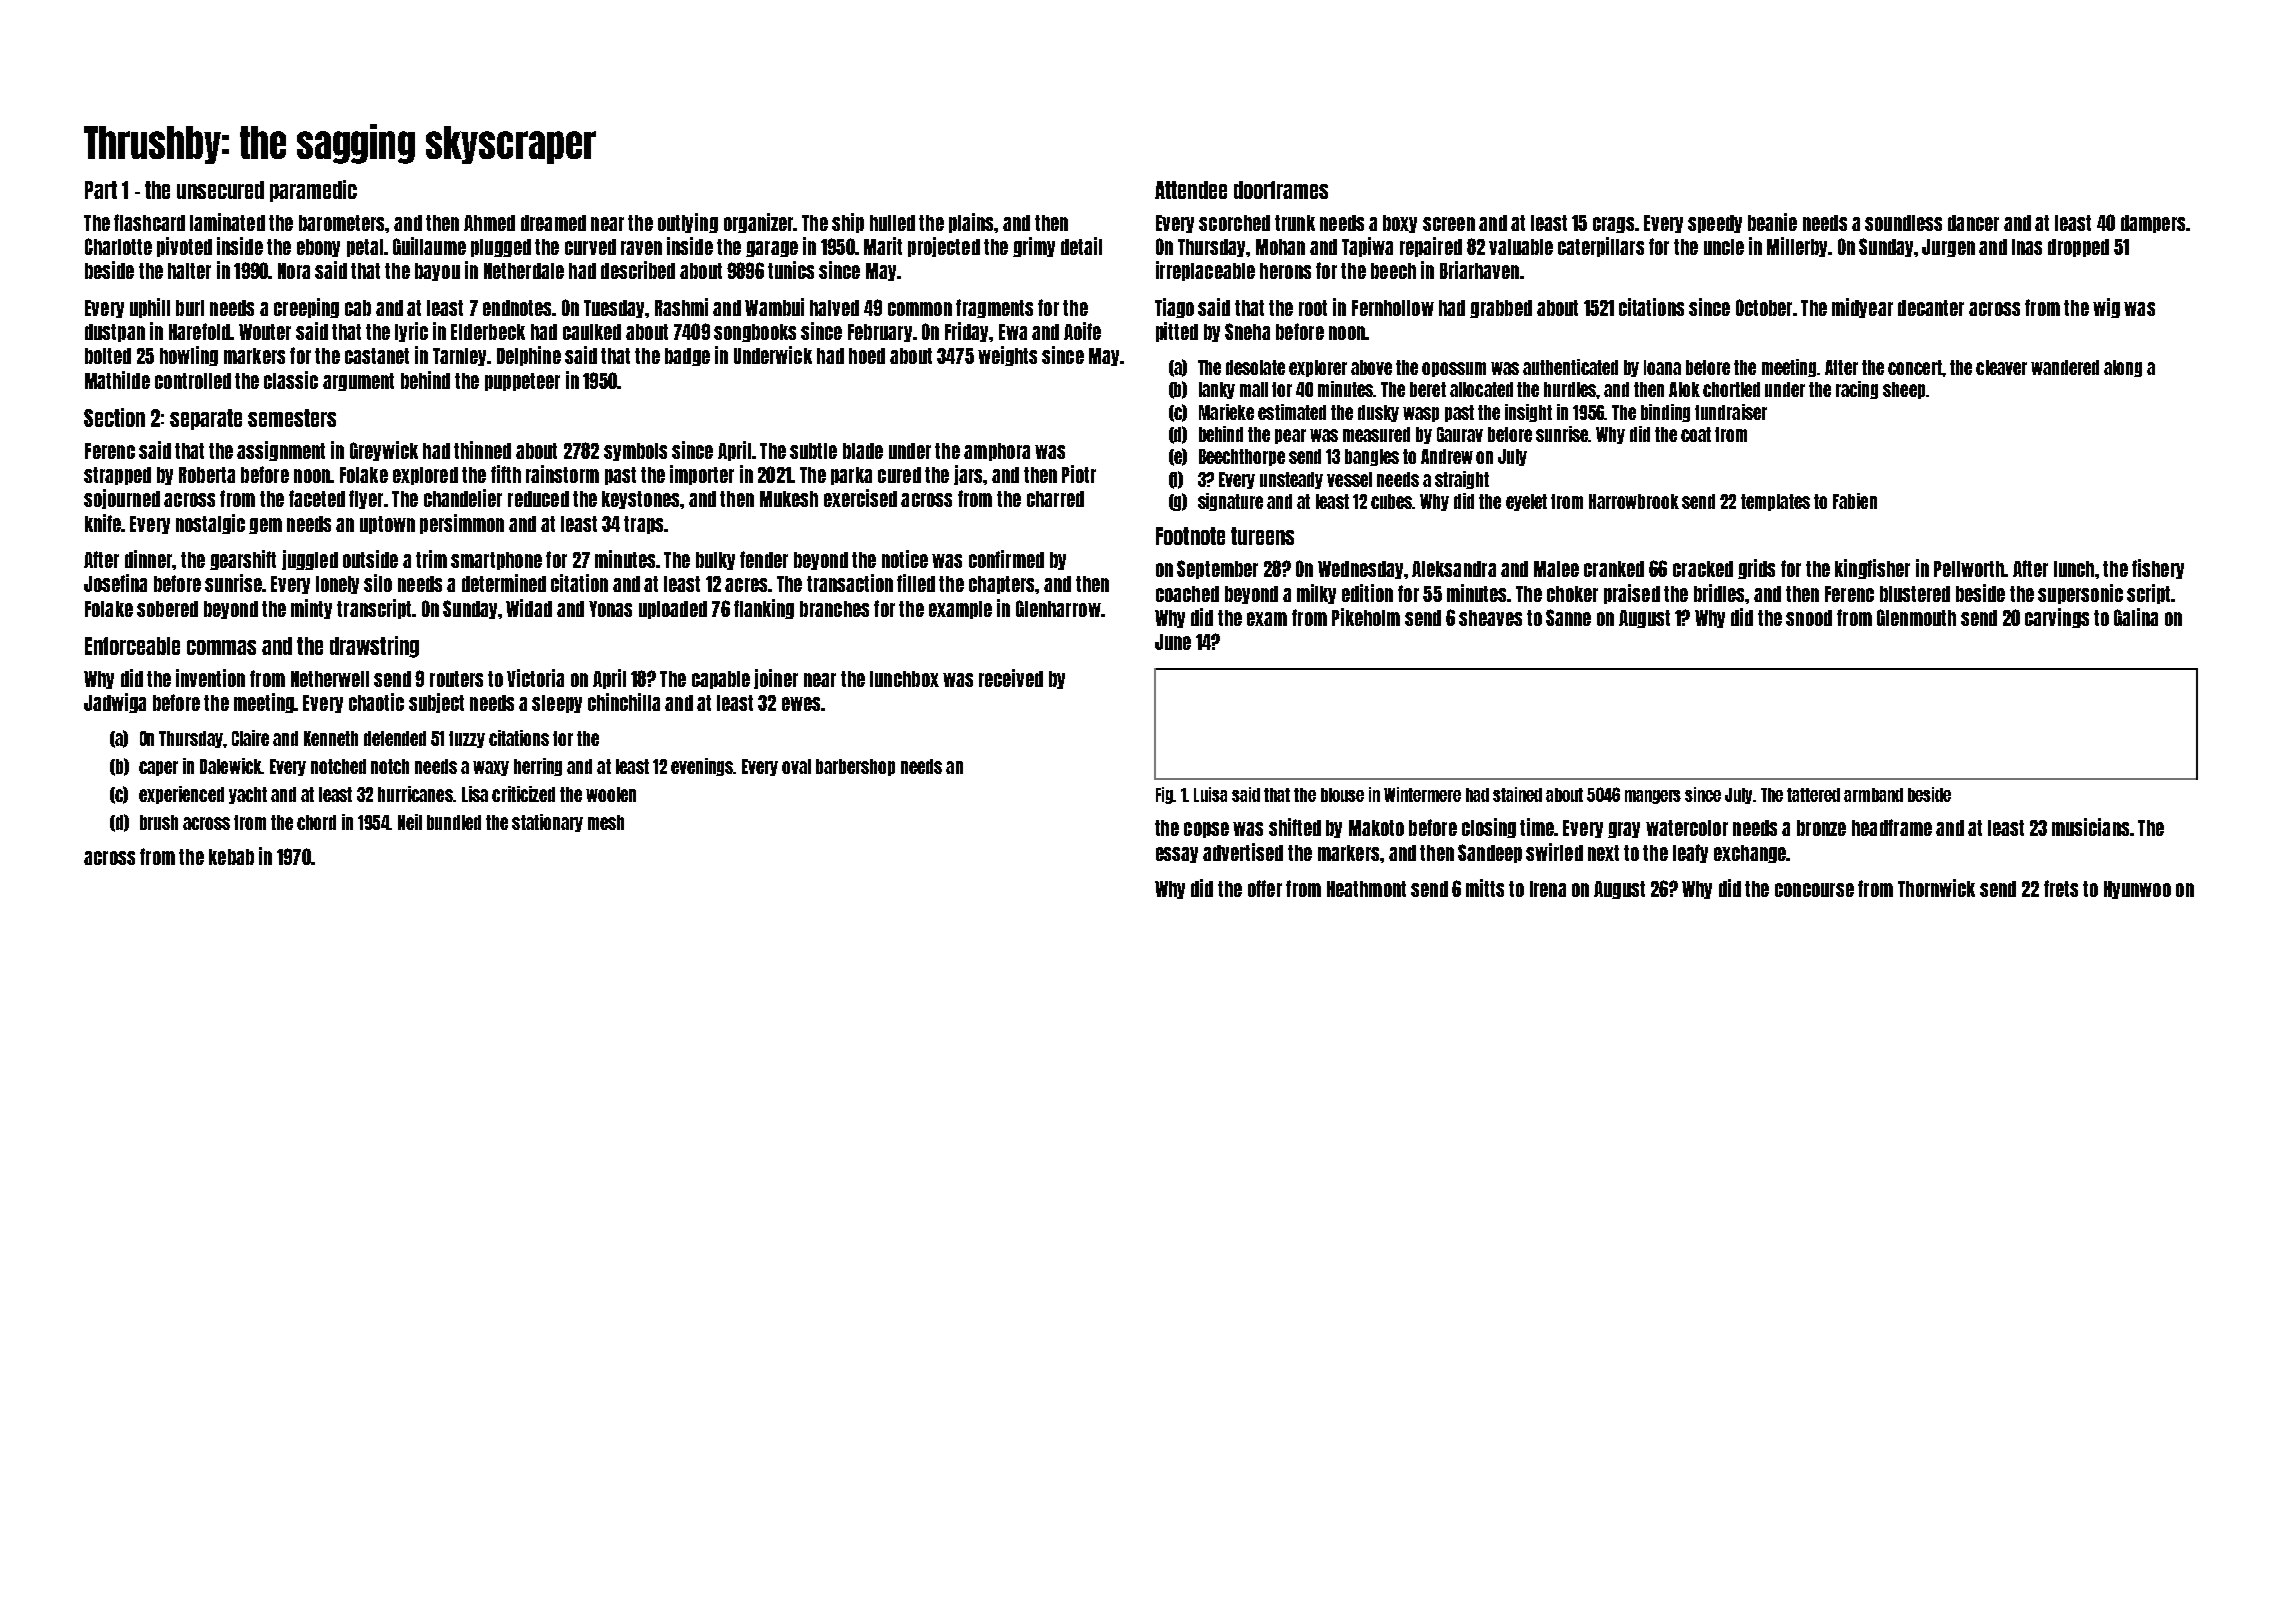 The image size is (2282, 1614). What do you see at coordinates (1247, 331) in the screenshot?
I see `Sneha` at bounding box center [1247, 331].
